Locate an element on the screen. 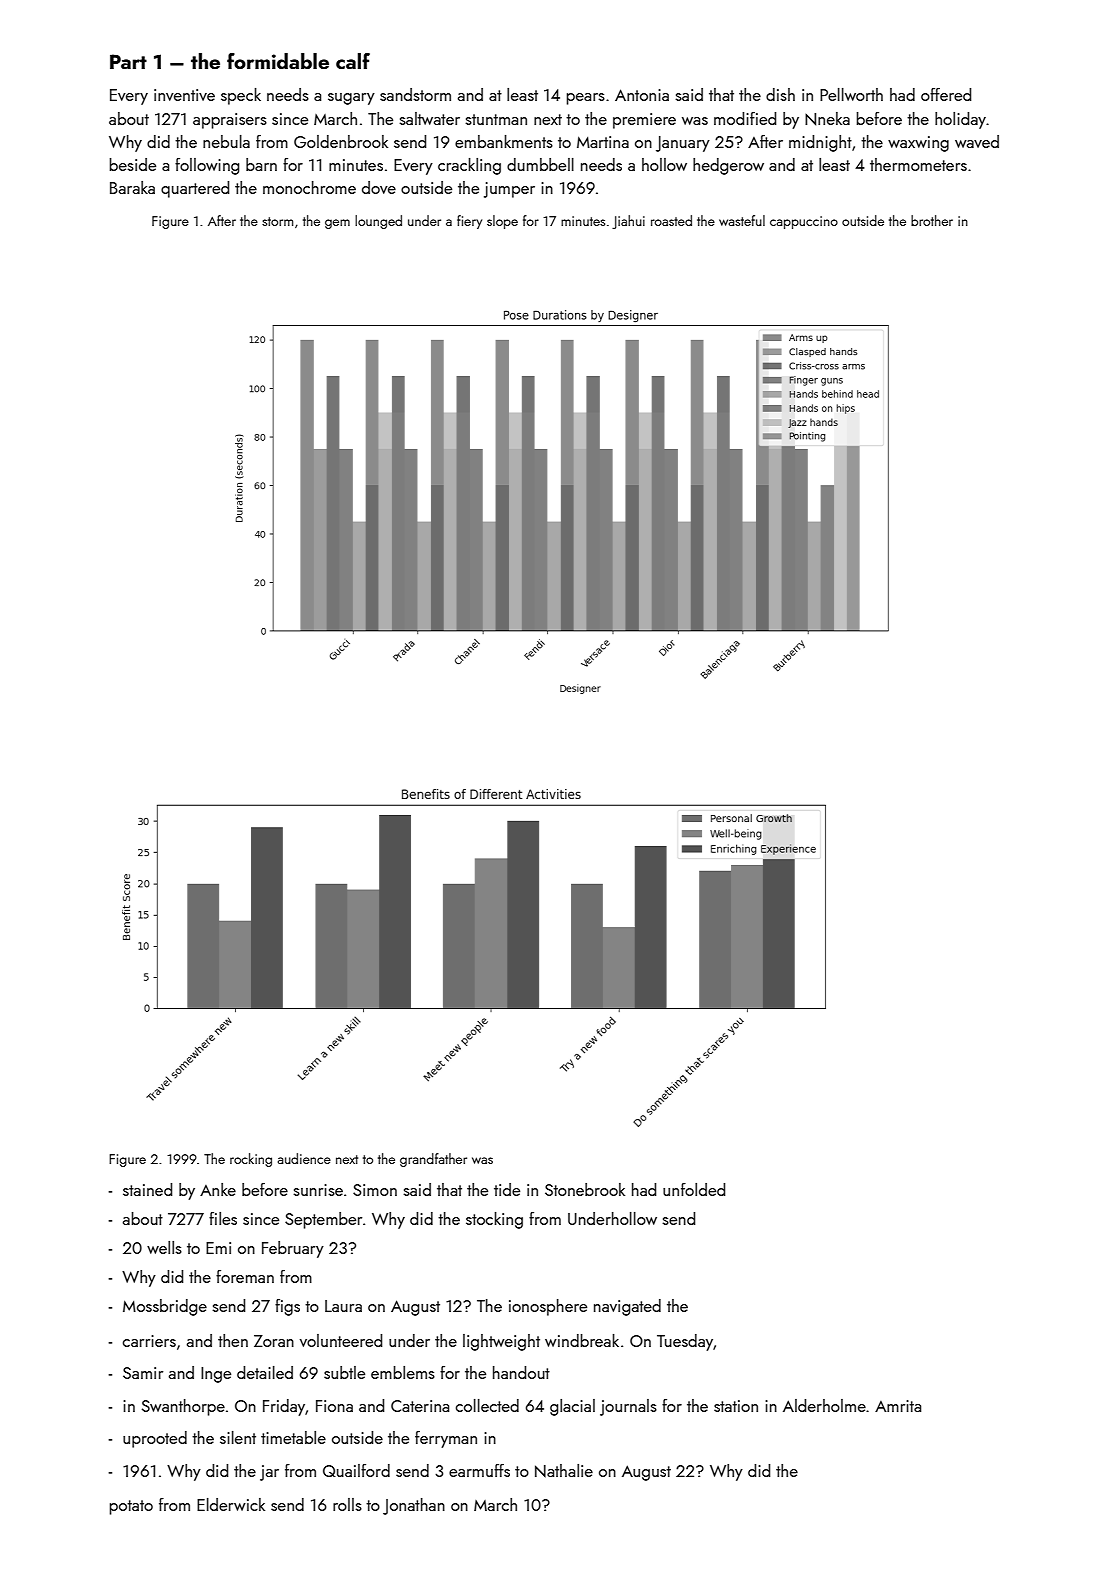 Image resolution: width=1120 pixels, height=1583 pixels. brother is located at coordinates (932, 220).
